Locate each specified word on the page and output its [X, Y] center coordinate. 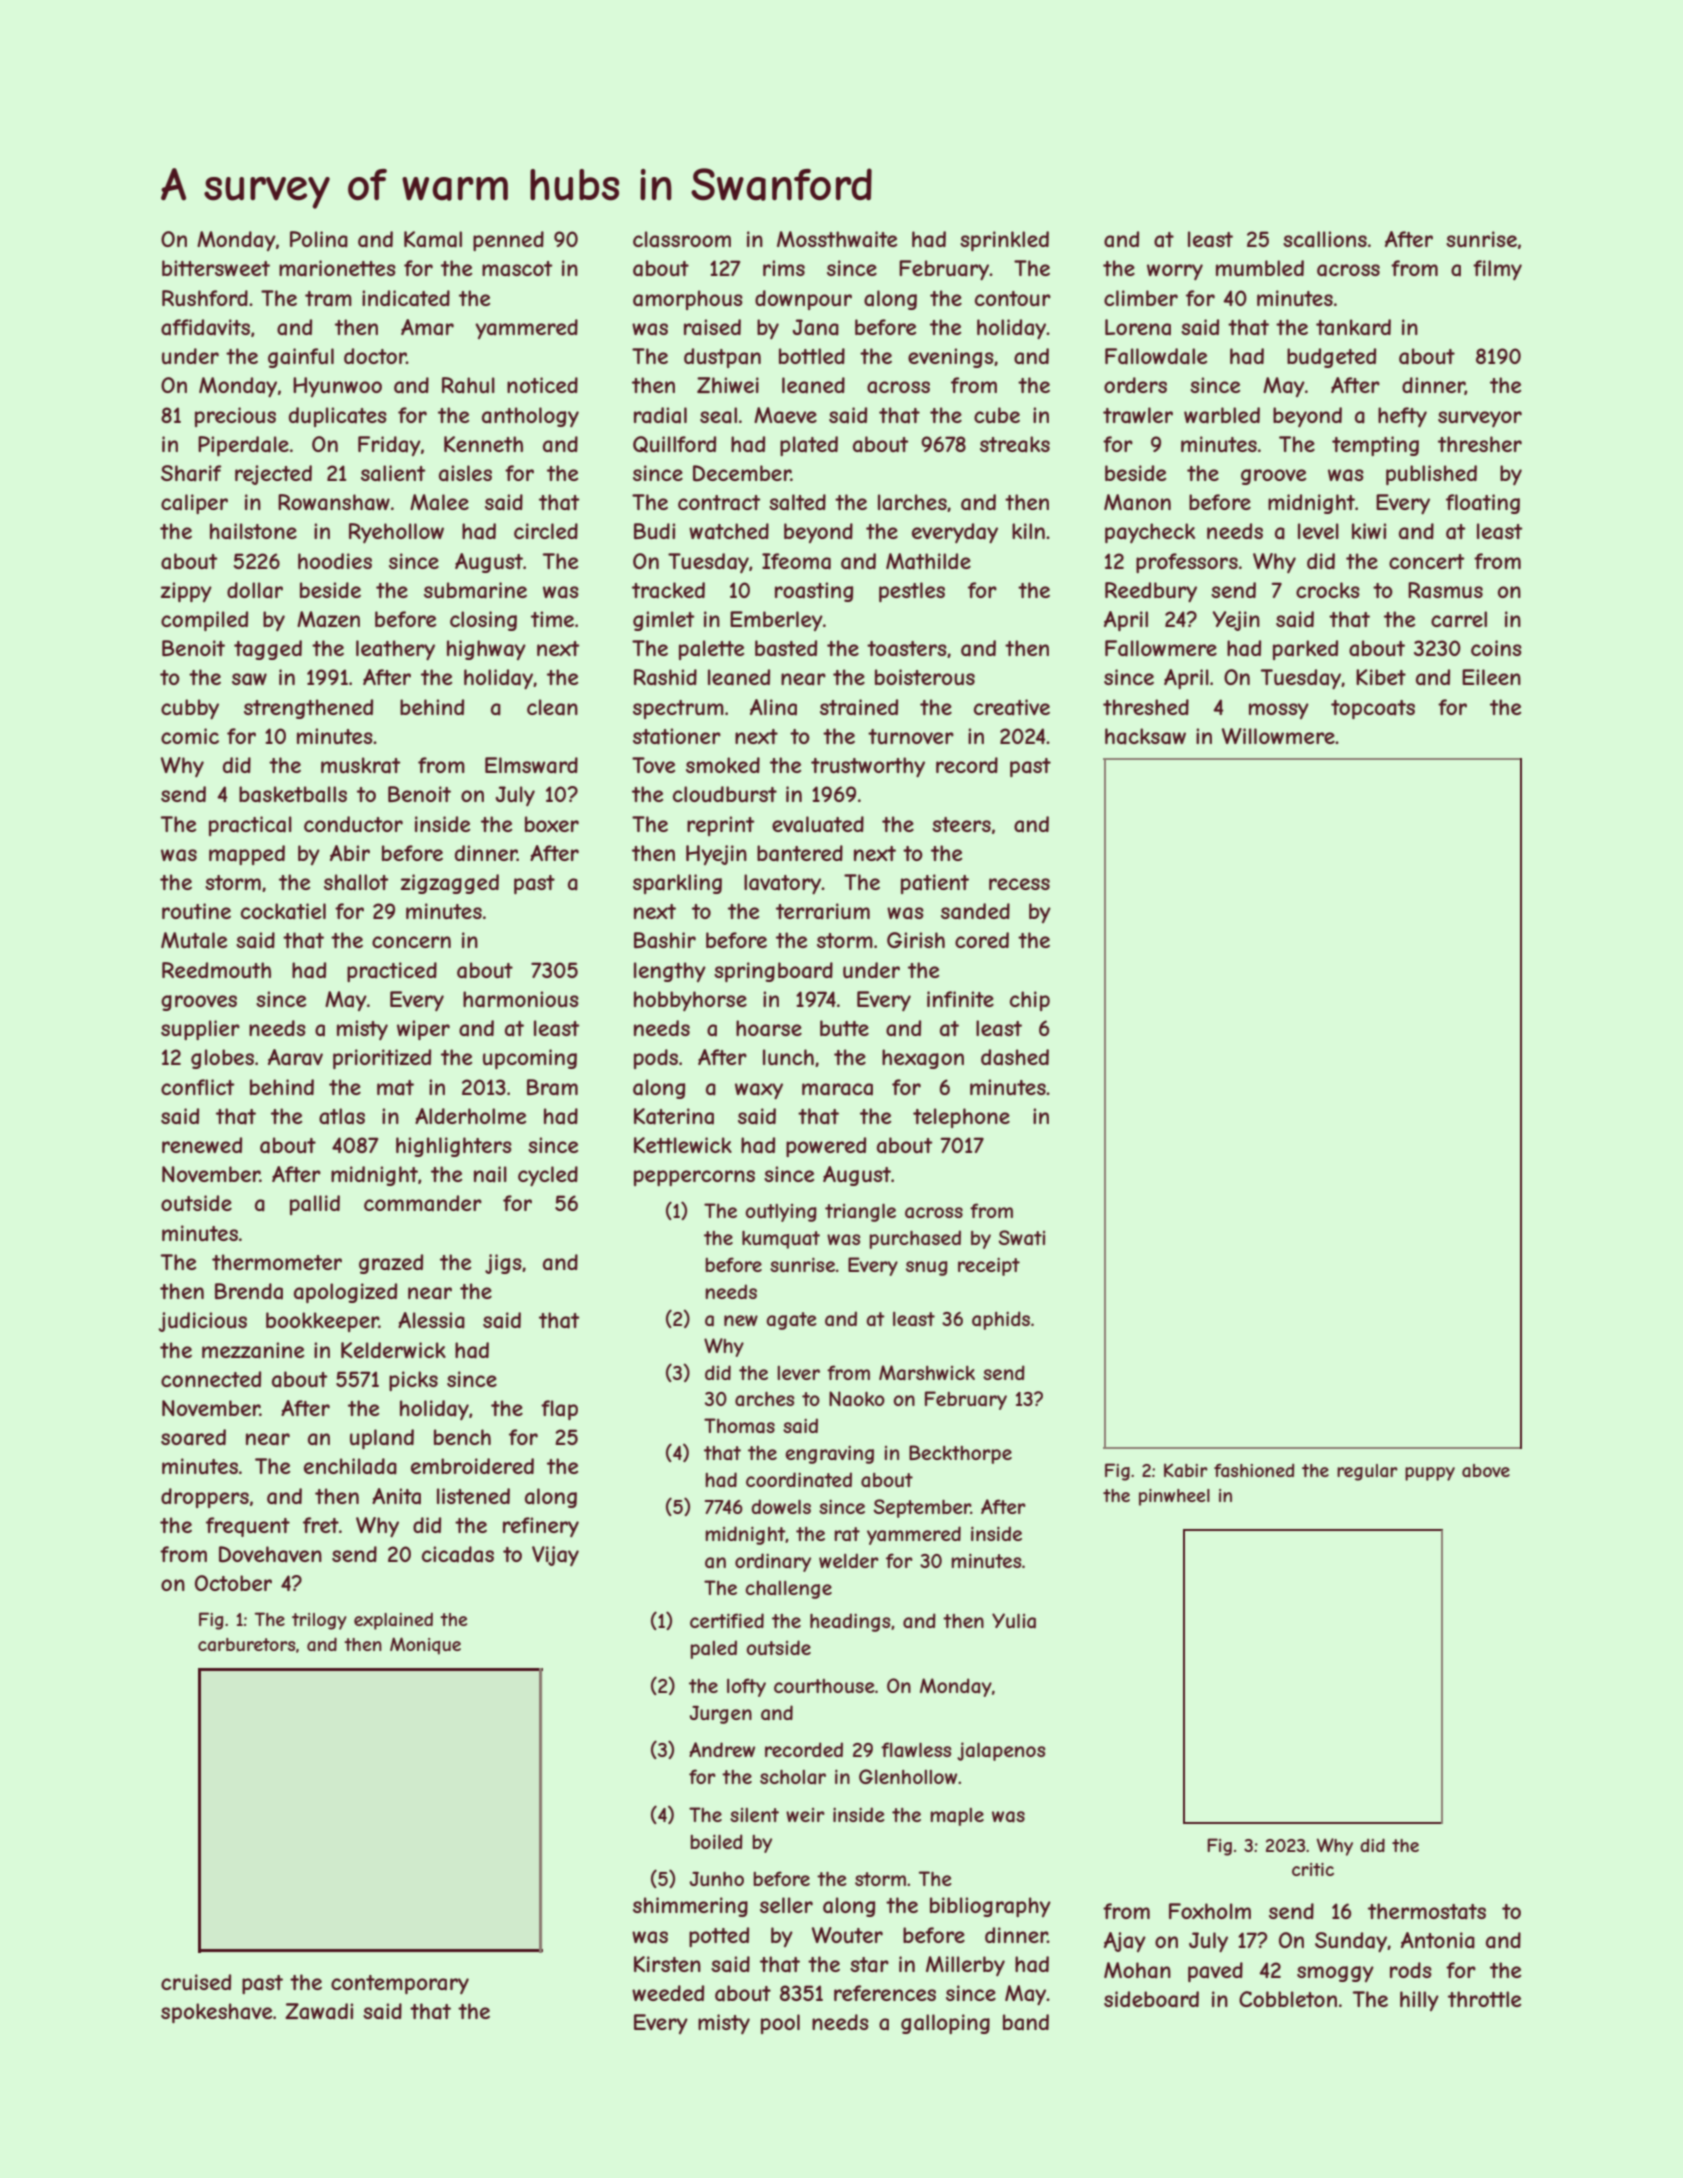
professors [1187, 563]
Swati [1021, 1238]
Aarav [295, 1057]
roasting [814, 592]
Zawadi [319, 2011]
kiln [1028, 531]
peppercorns [694, 1178]
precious [235, 417]
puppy [1430, 1474]
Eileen [1491, 677]
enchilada [350, 1466]
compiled [204, 621]
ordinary [773, 1562]
